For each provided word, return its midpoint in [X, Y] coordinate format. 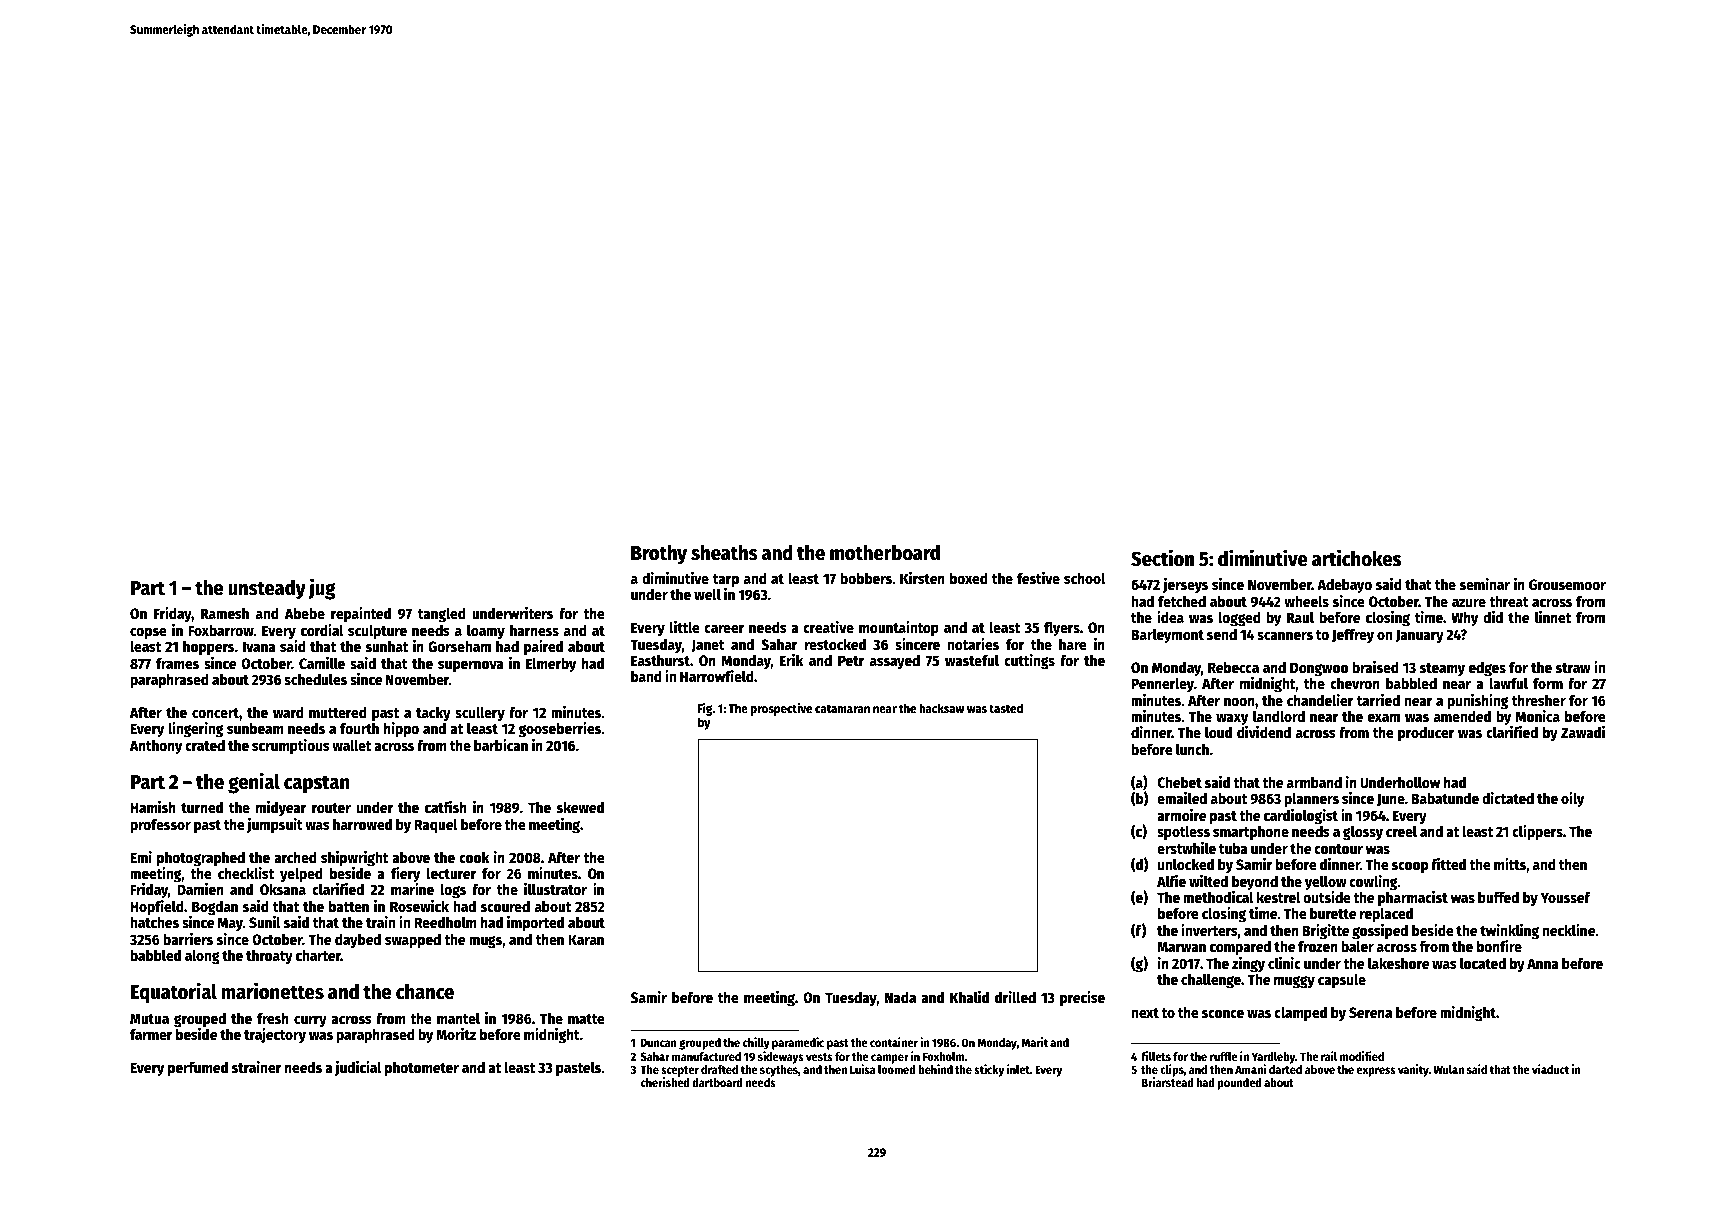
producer [1426, 734]
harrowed [362, 824]
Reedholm [445, 922]
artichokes [1356, 558]
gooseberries [560, 730]
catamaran [842, 709]
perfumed [198, 1069]
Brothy [659, 554]
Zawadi [1583, 732]
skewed [580, 807]
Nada [900, 997]
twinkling [1509, 932]
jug [322, 589]
